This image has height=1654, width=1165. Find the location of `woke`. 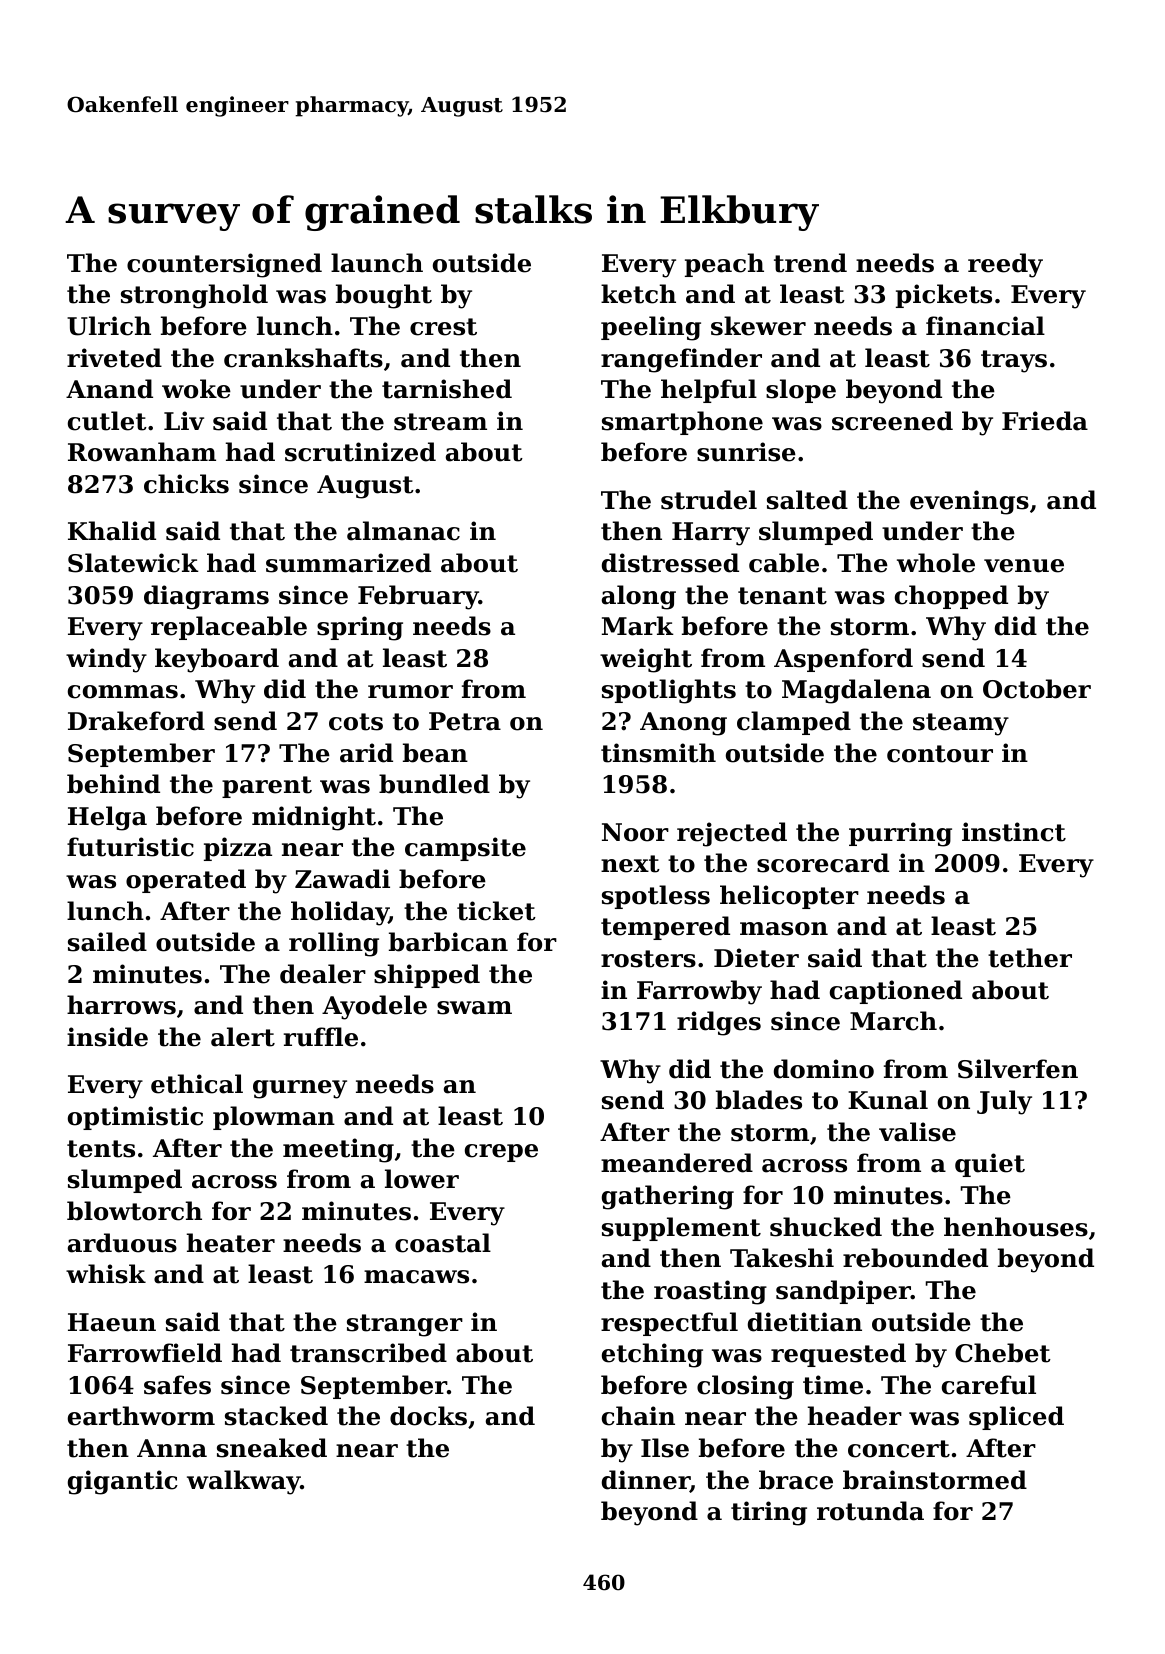

woke is located at coordinates (196, 389).
